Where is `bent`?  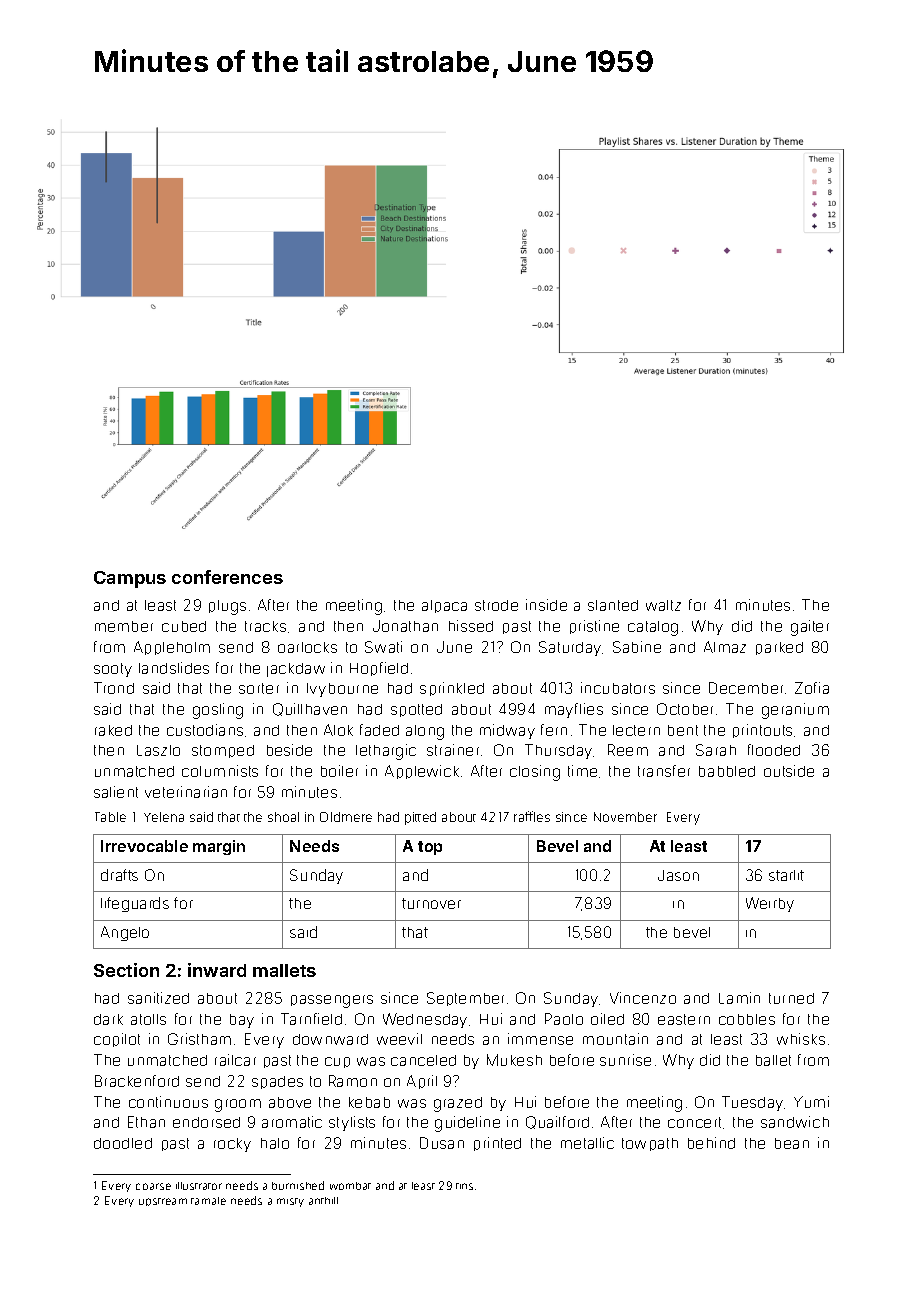 bent is located at coordinates (683, 730).
